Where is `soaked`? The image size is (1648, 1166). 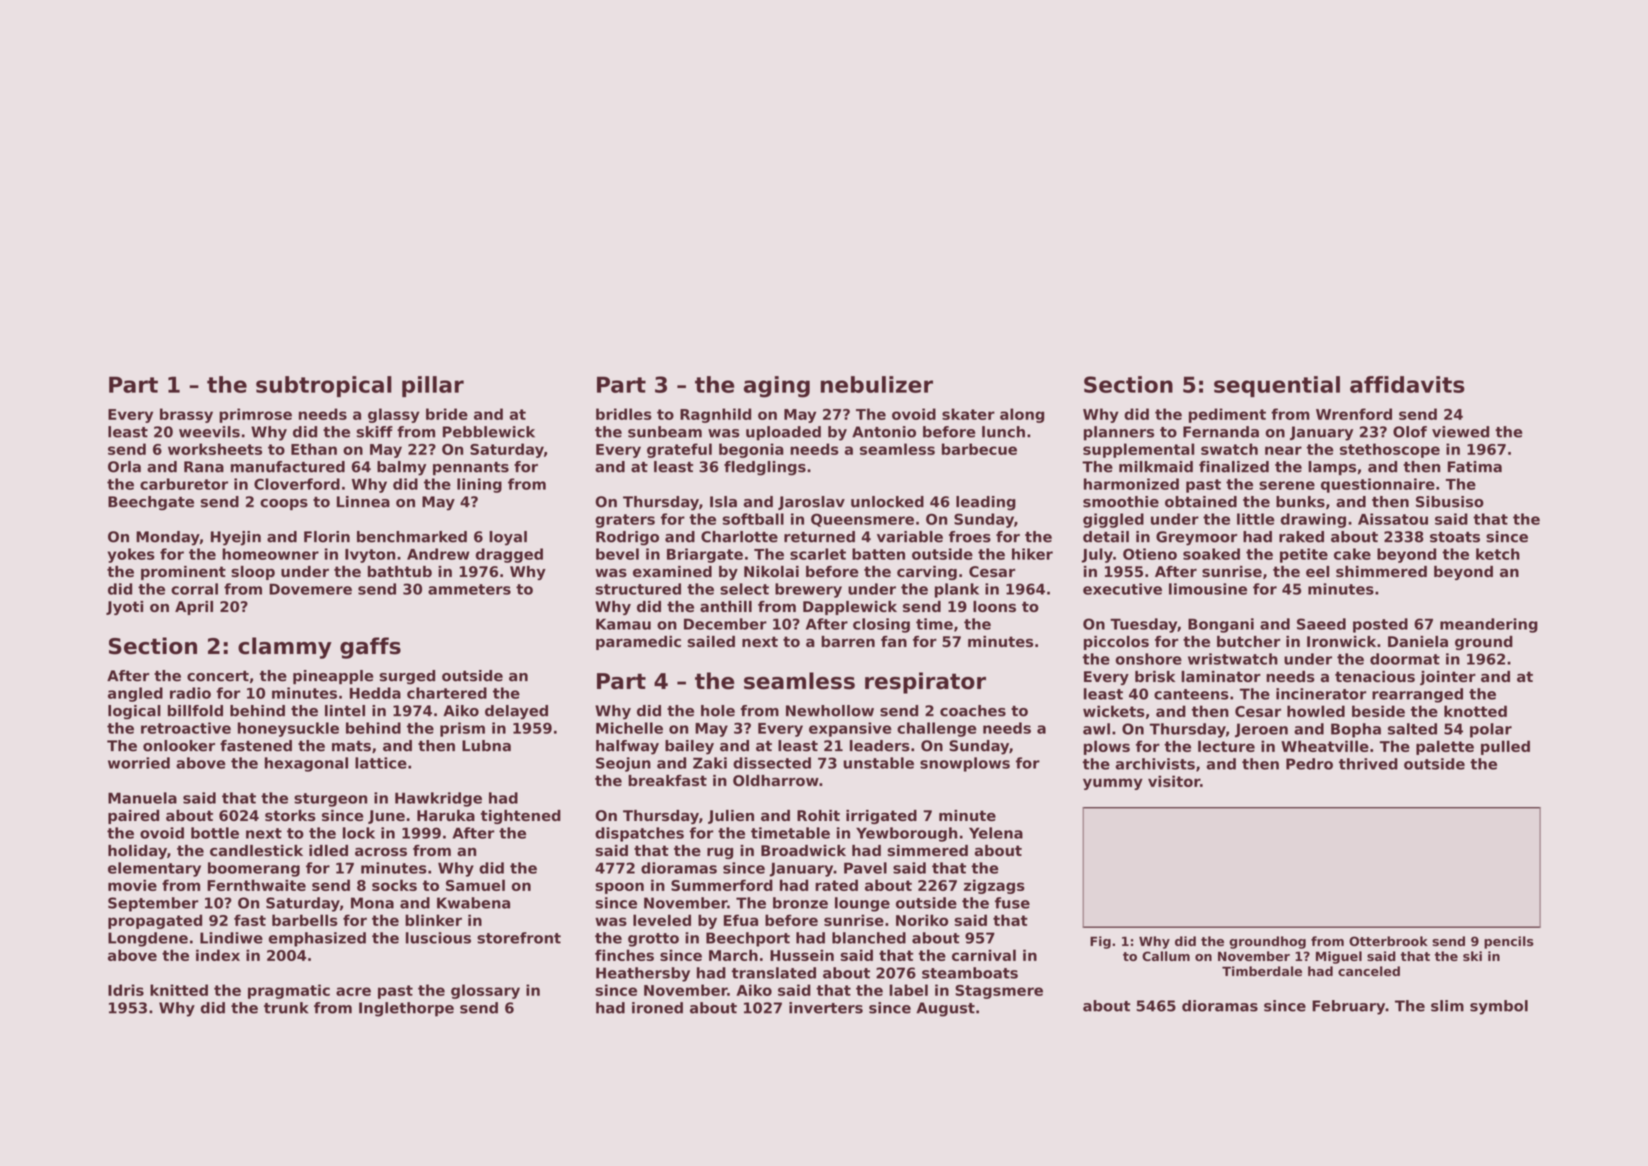
soaked is located at coordinates (1211, 554).
